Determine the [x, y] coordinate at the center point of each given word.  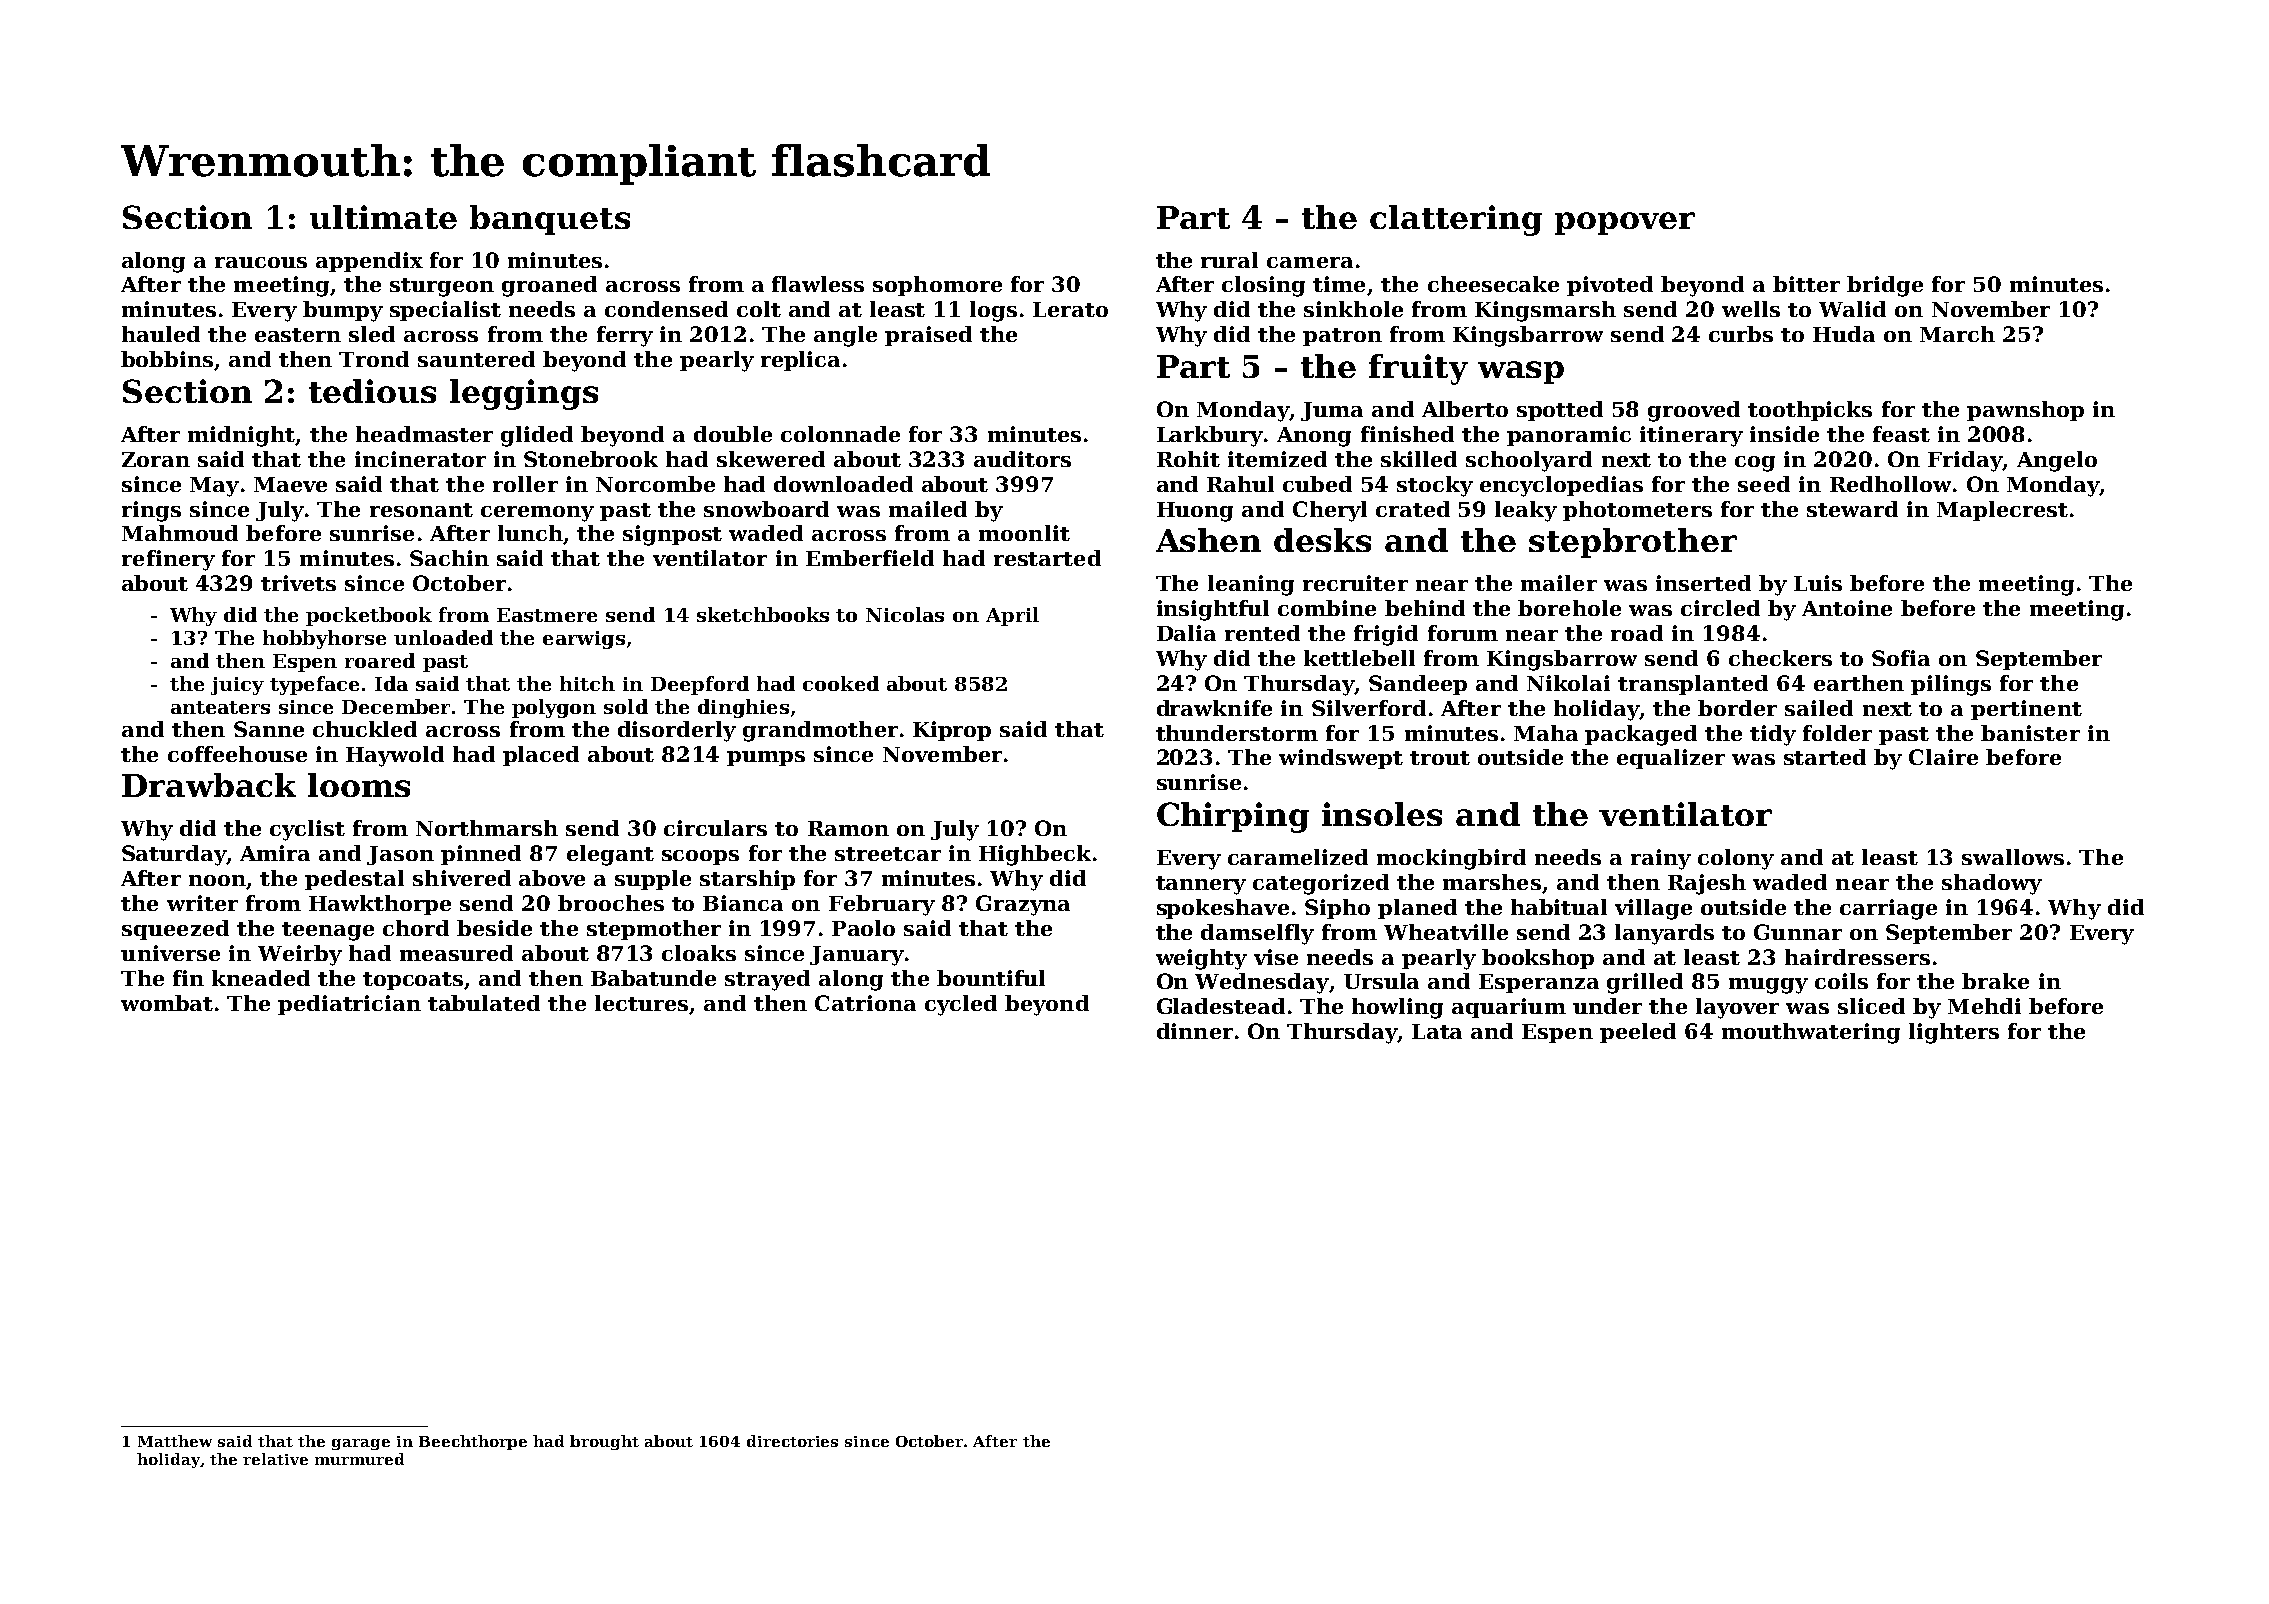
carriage [1888, 909]
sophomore [937, 286]
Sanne [269, 729]
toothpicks [1810, 411]
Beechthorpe [473, 1442]
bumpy [343, 311]
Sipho [1337, 909]
